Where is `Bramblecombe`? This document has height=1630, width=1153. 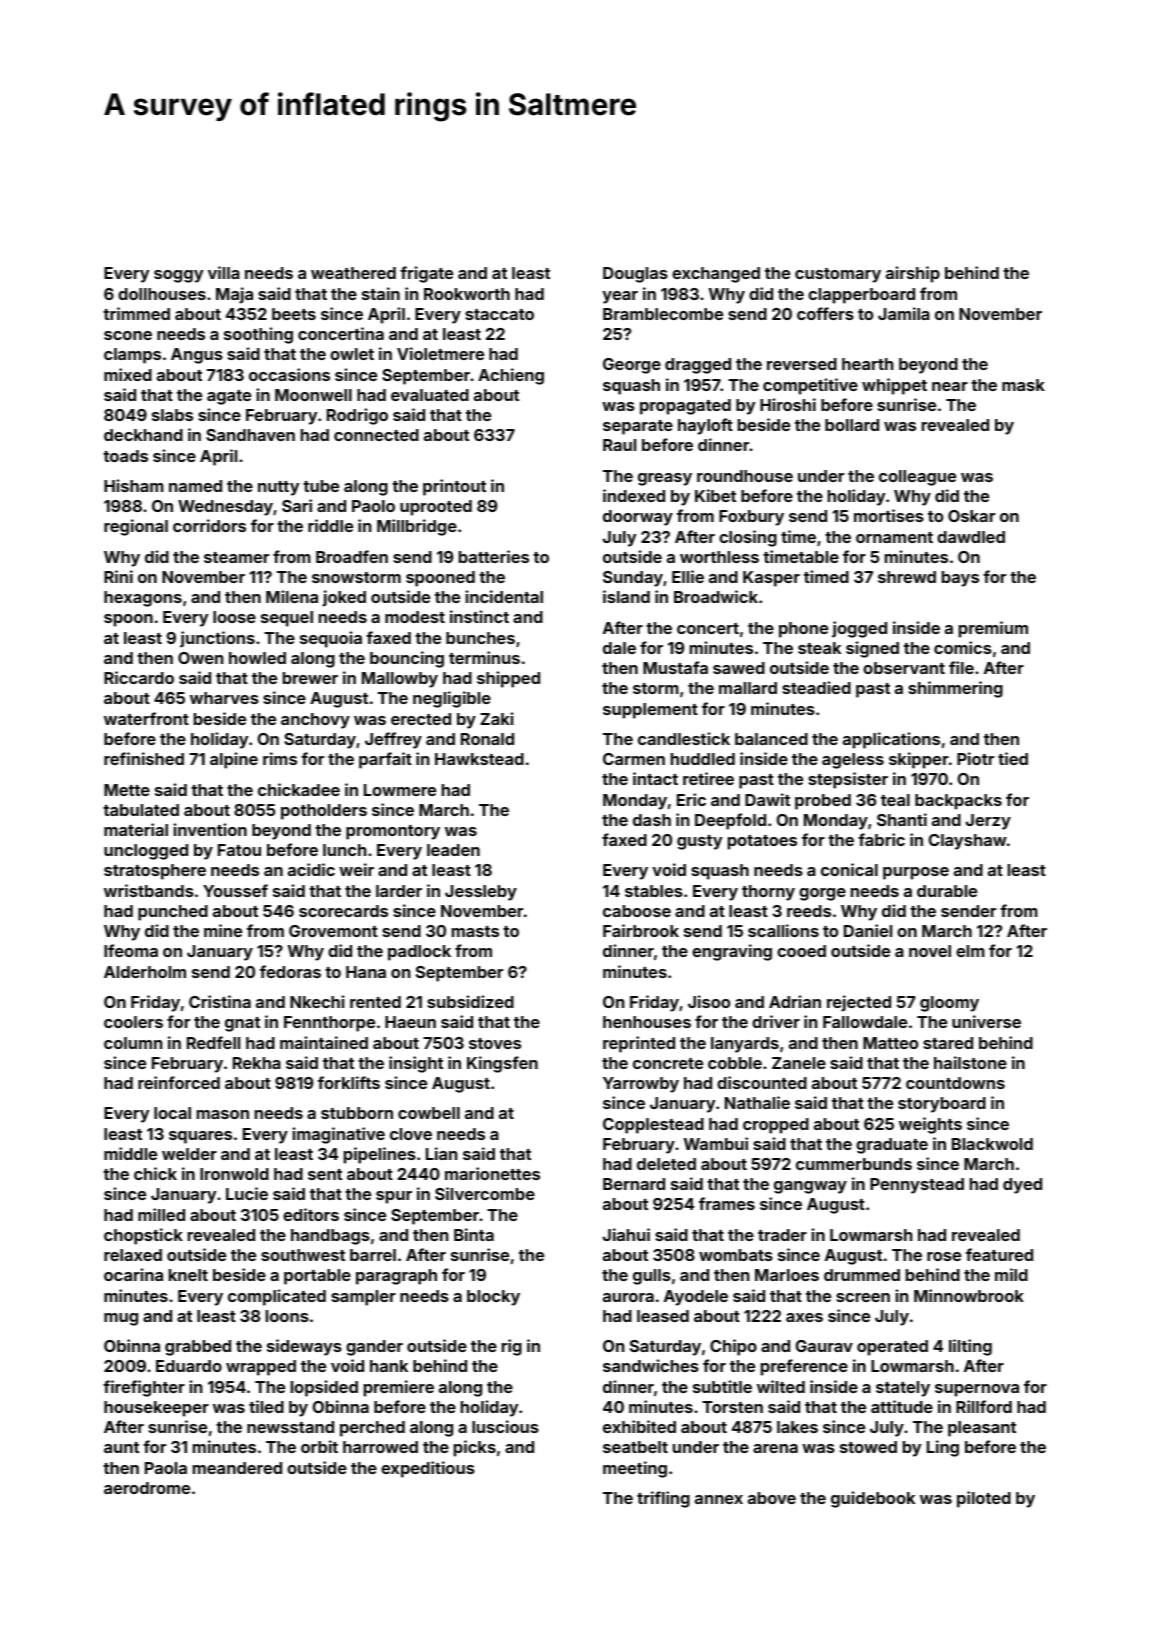 Bramblecombe is located at coordinates (663, 314).
